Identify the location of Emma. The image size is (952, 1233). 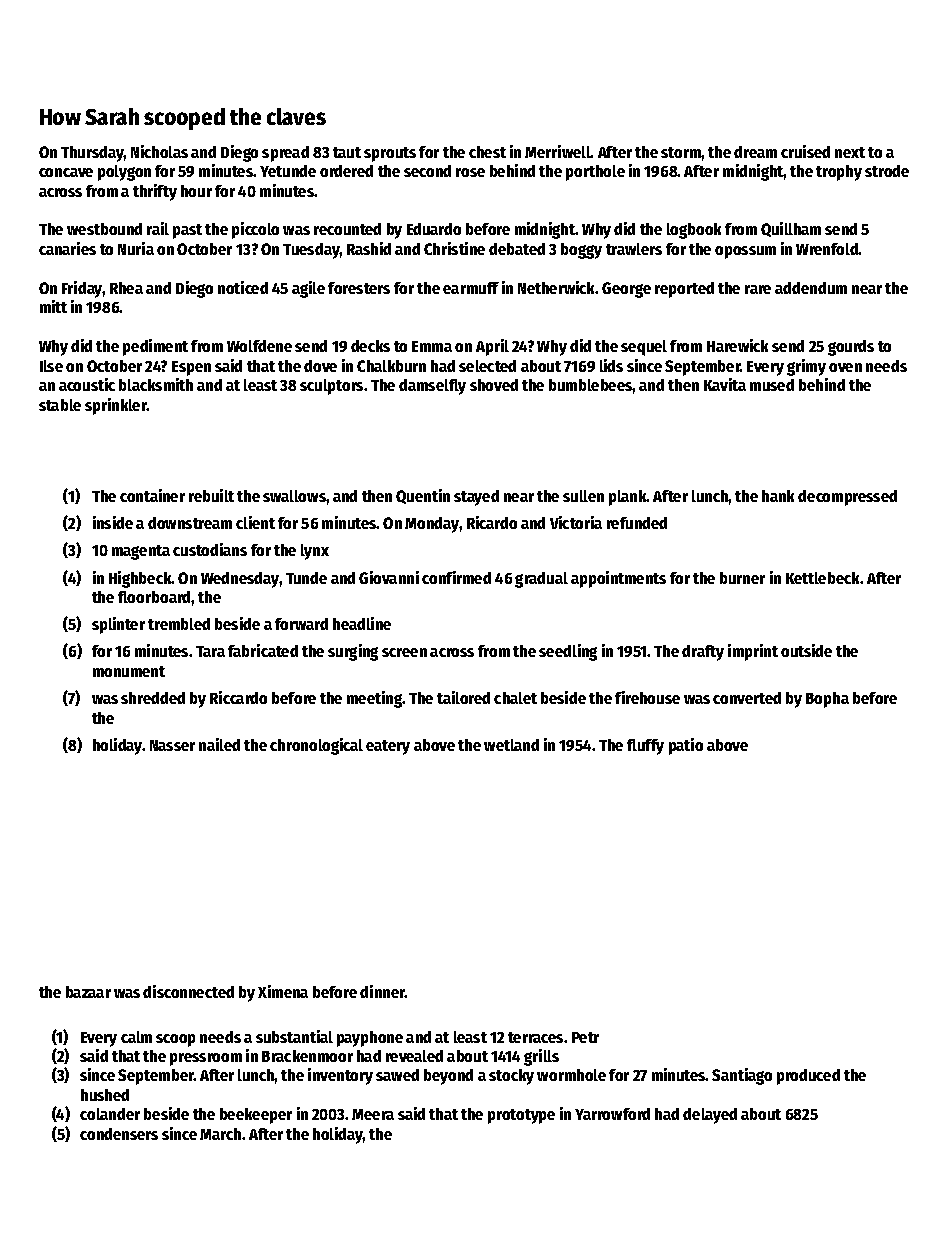
(432, 346).
